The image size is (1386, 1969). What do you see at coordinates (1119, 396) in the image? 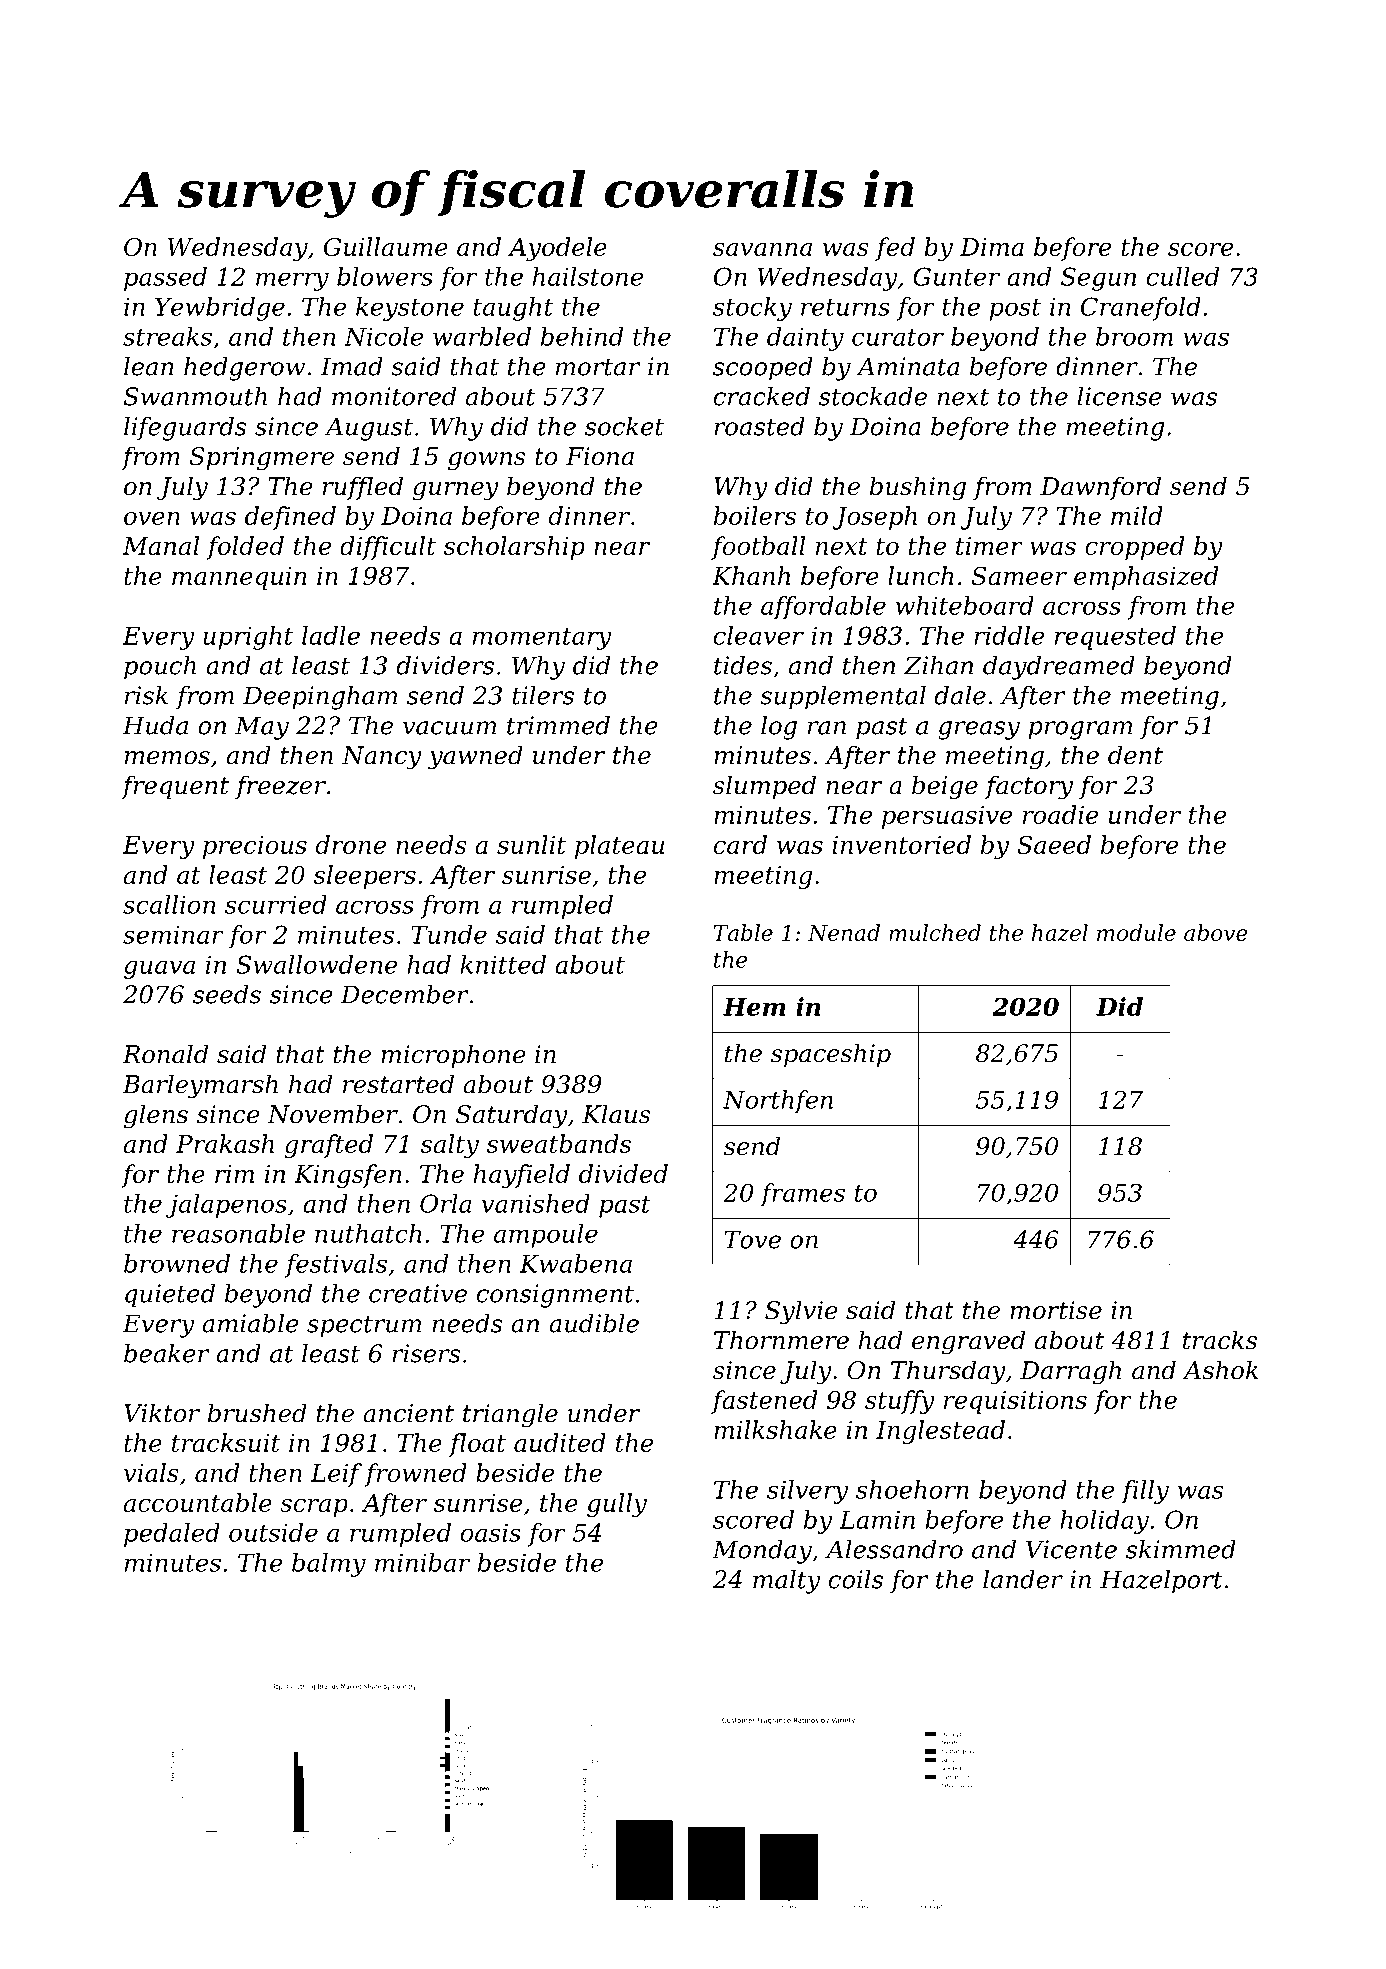
I see `license` at bounding box center [1119, 396].
